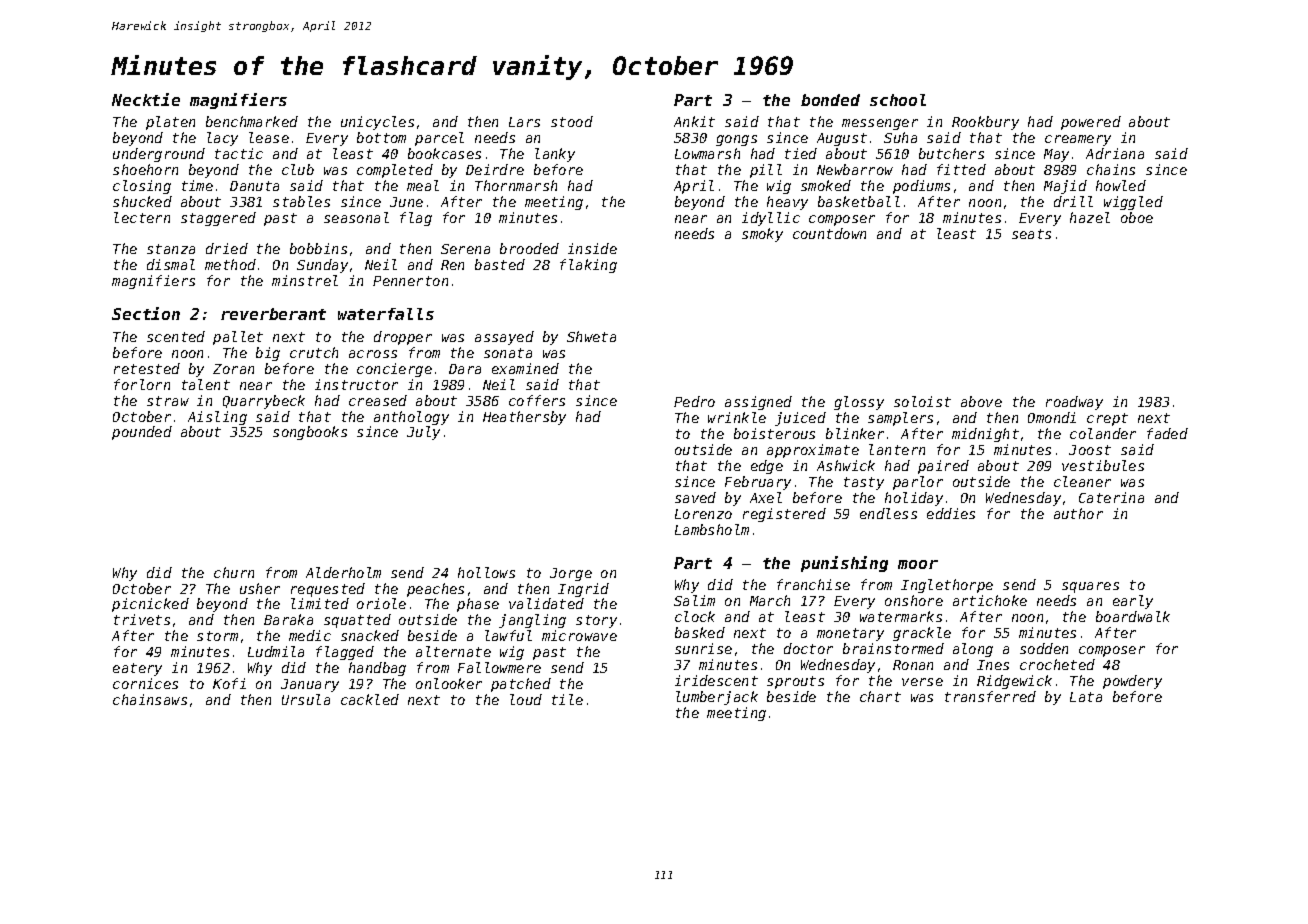  I want to click on seats, so click(1031, 234).
